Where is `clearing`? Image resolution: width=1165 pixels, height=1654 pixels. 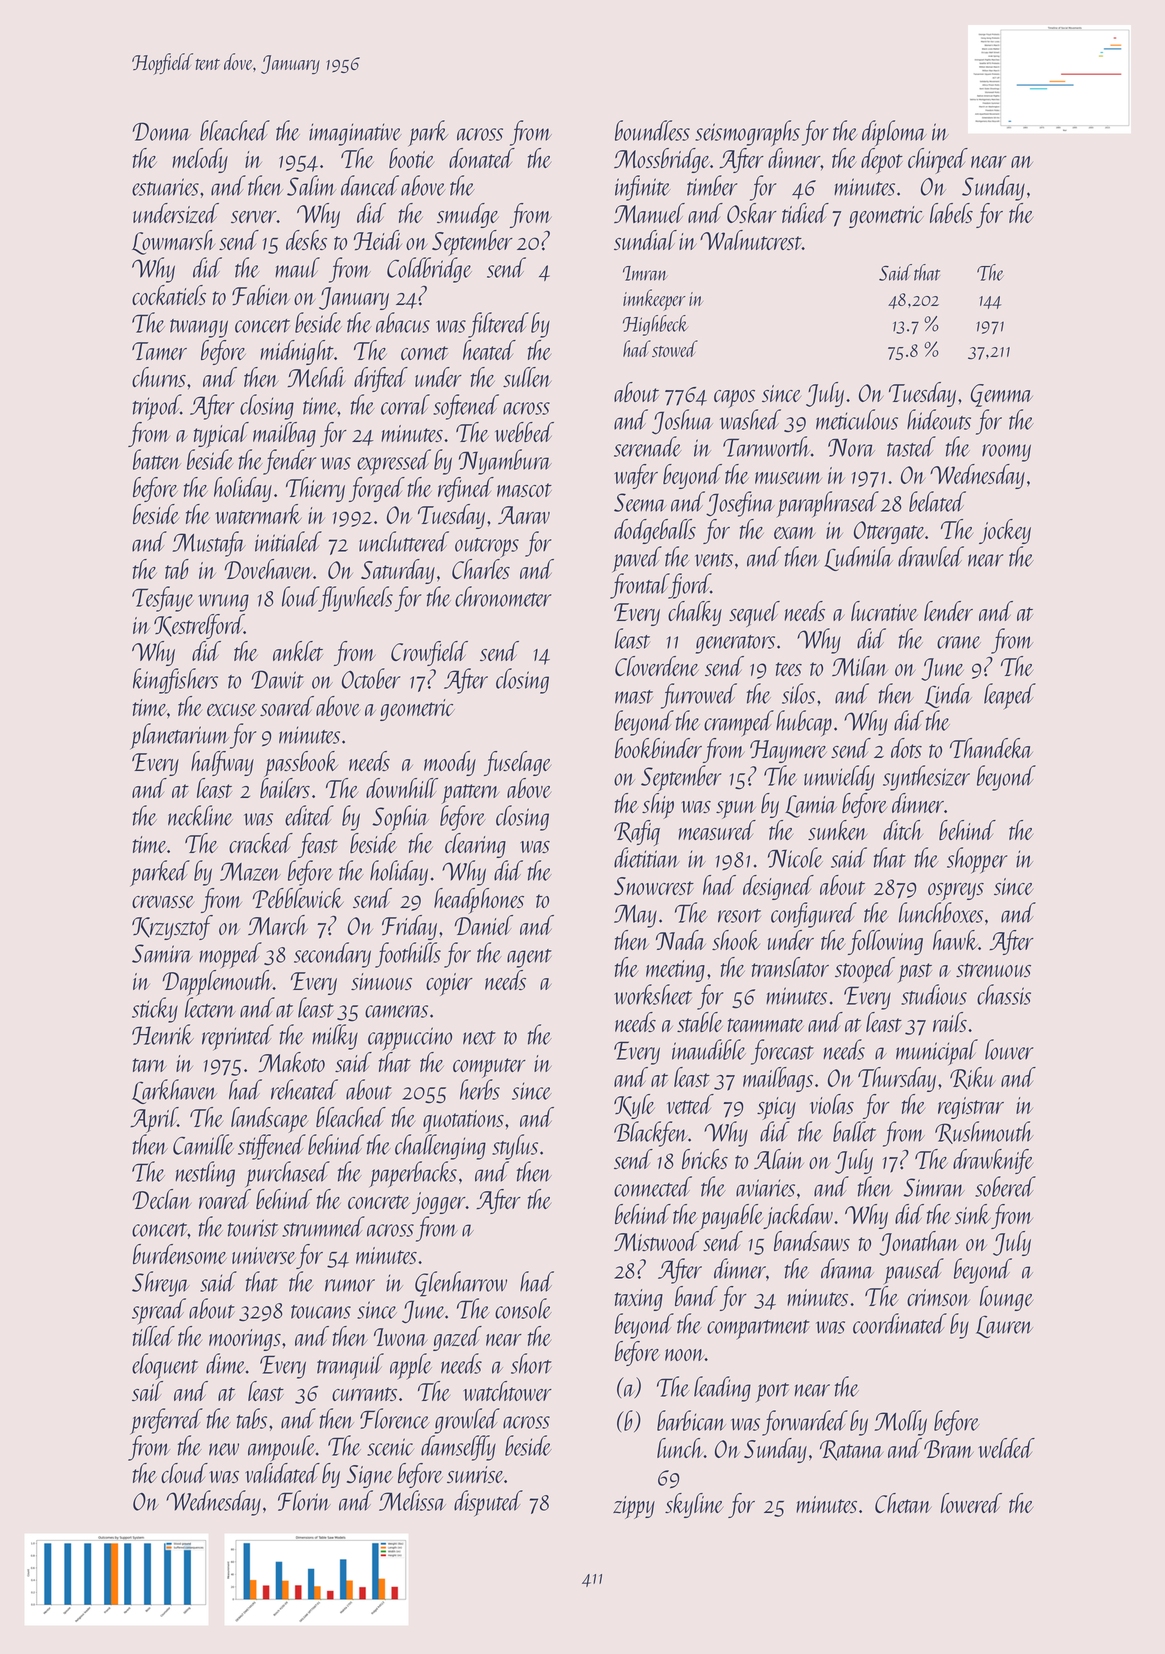 clearing is located at coordinates (475, 845).
